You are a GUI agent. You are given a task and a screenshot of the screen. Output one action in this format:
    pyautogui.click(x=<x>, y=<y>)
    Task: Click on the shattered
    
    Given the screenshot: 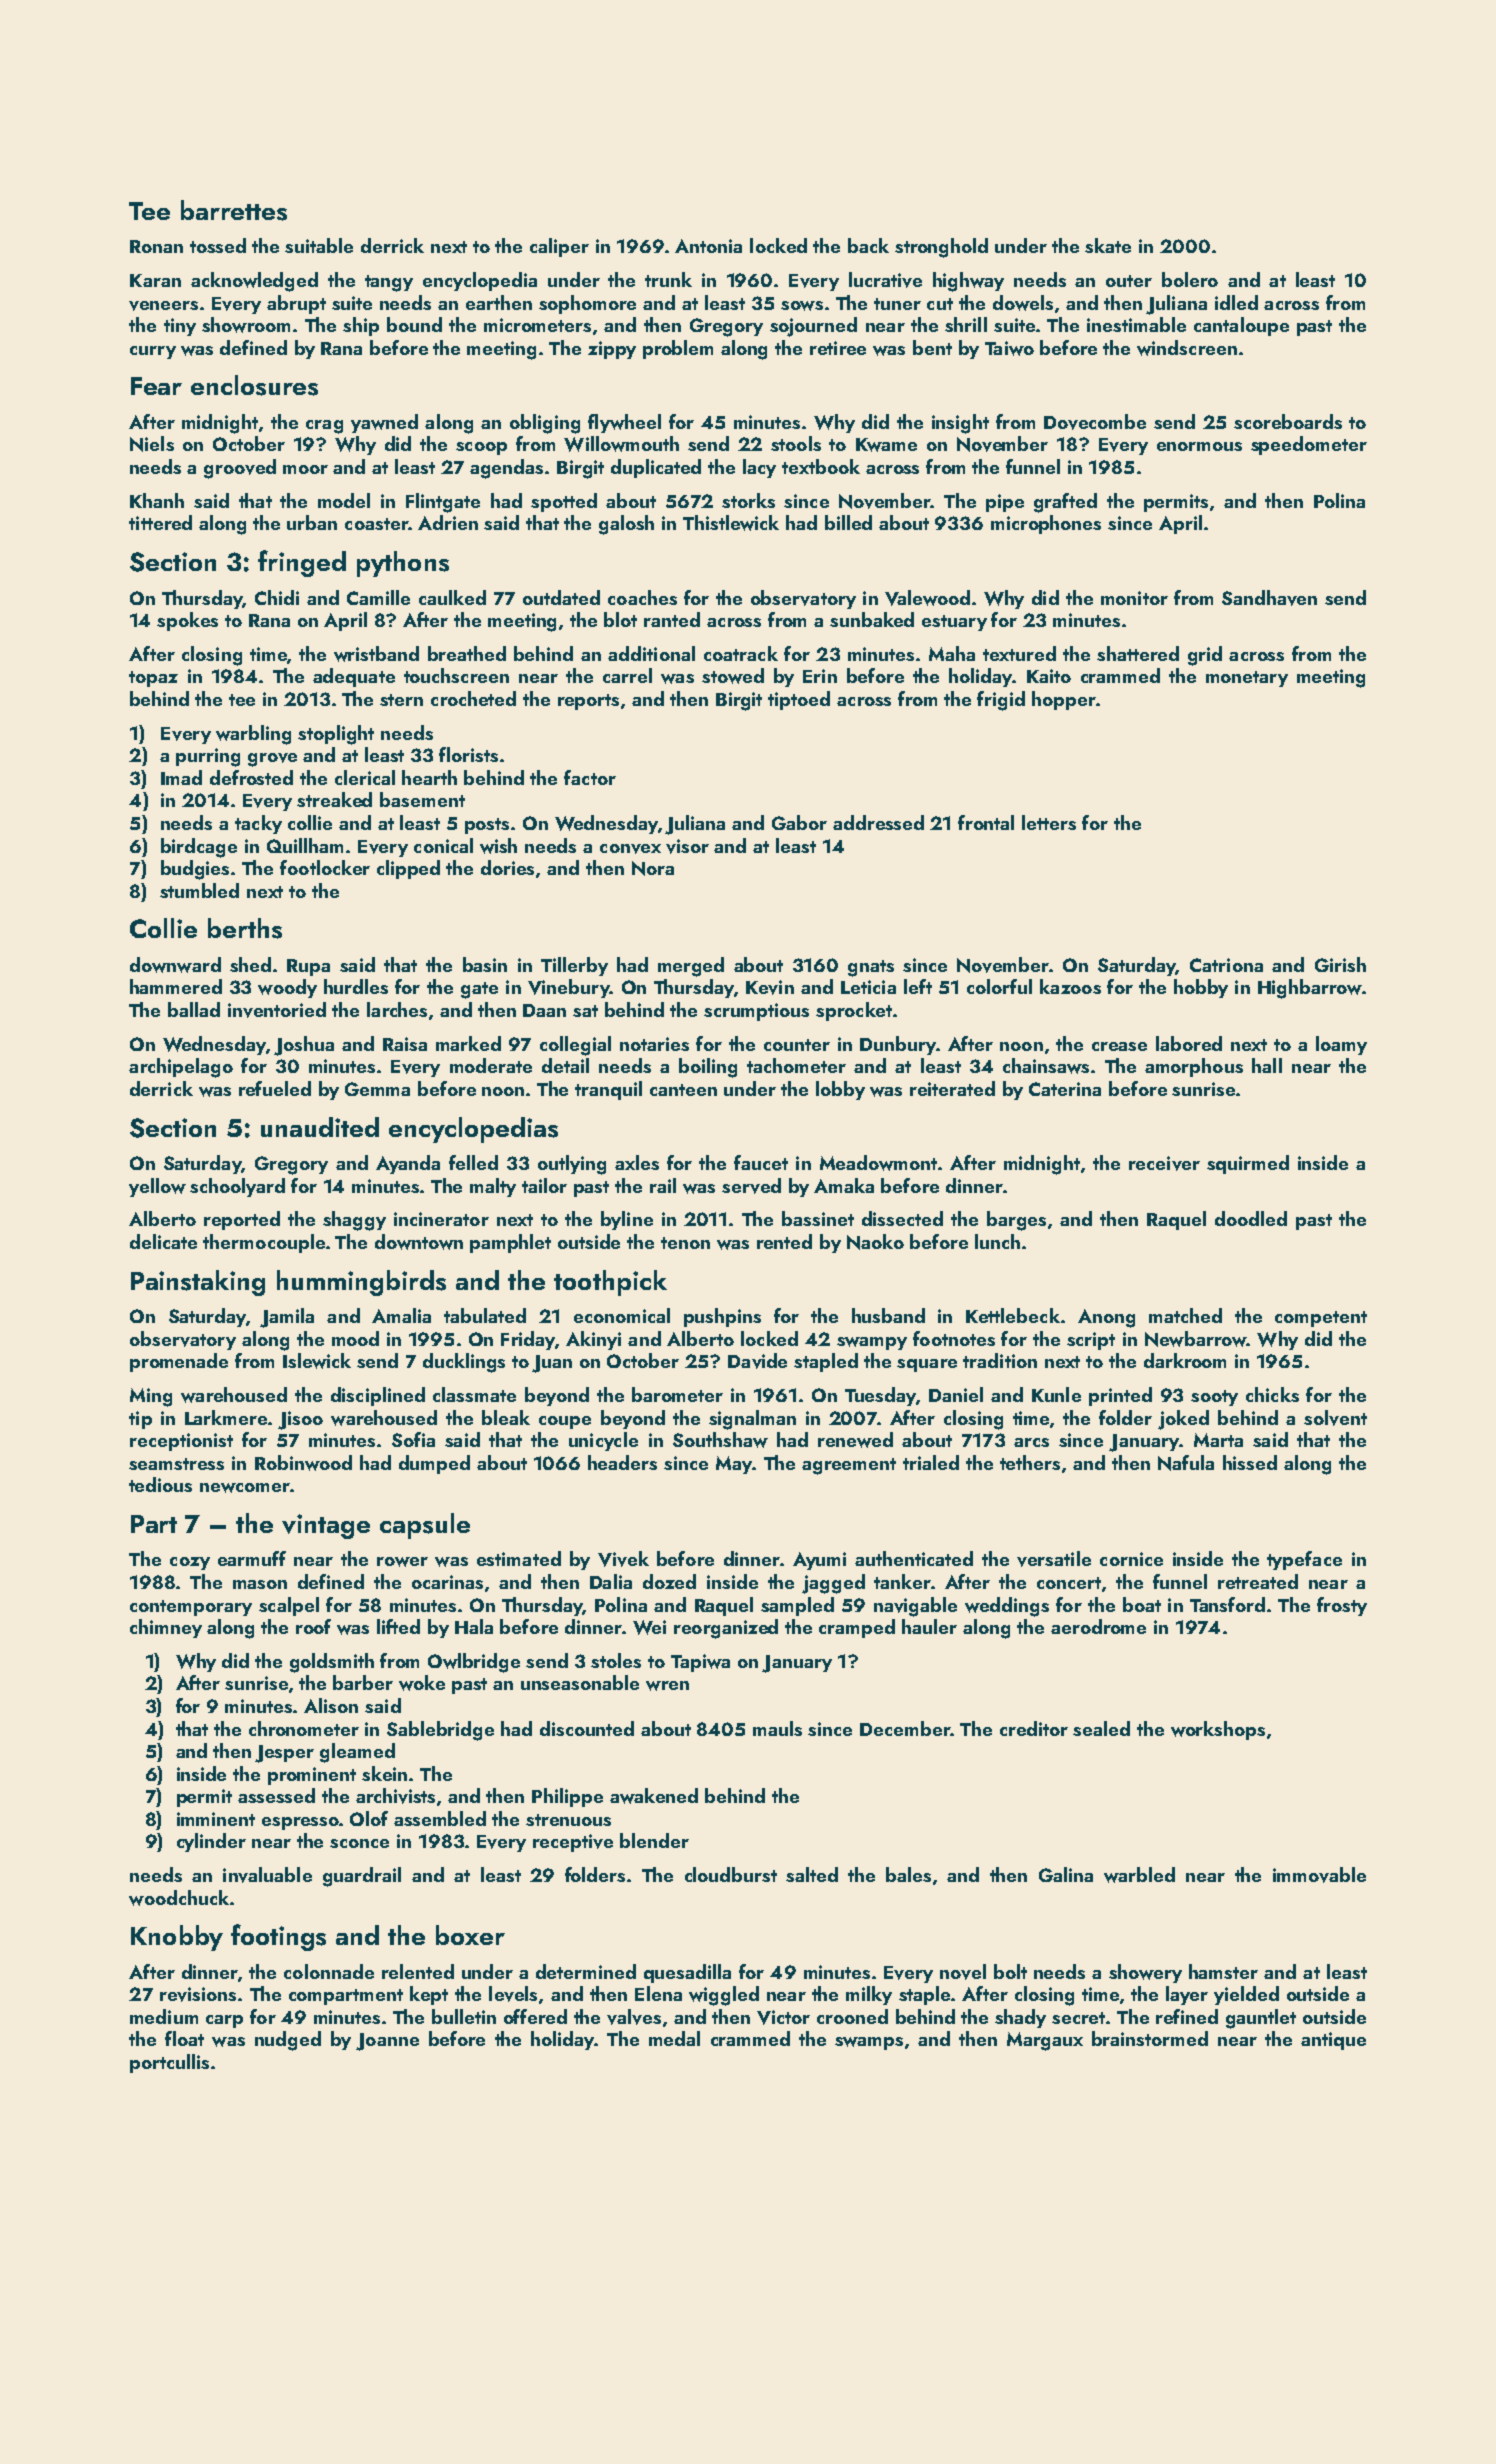 What is the action you would take?
    pyautogui.click(x=1138, y=653)
